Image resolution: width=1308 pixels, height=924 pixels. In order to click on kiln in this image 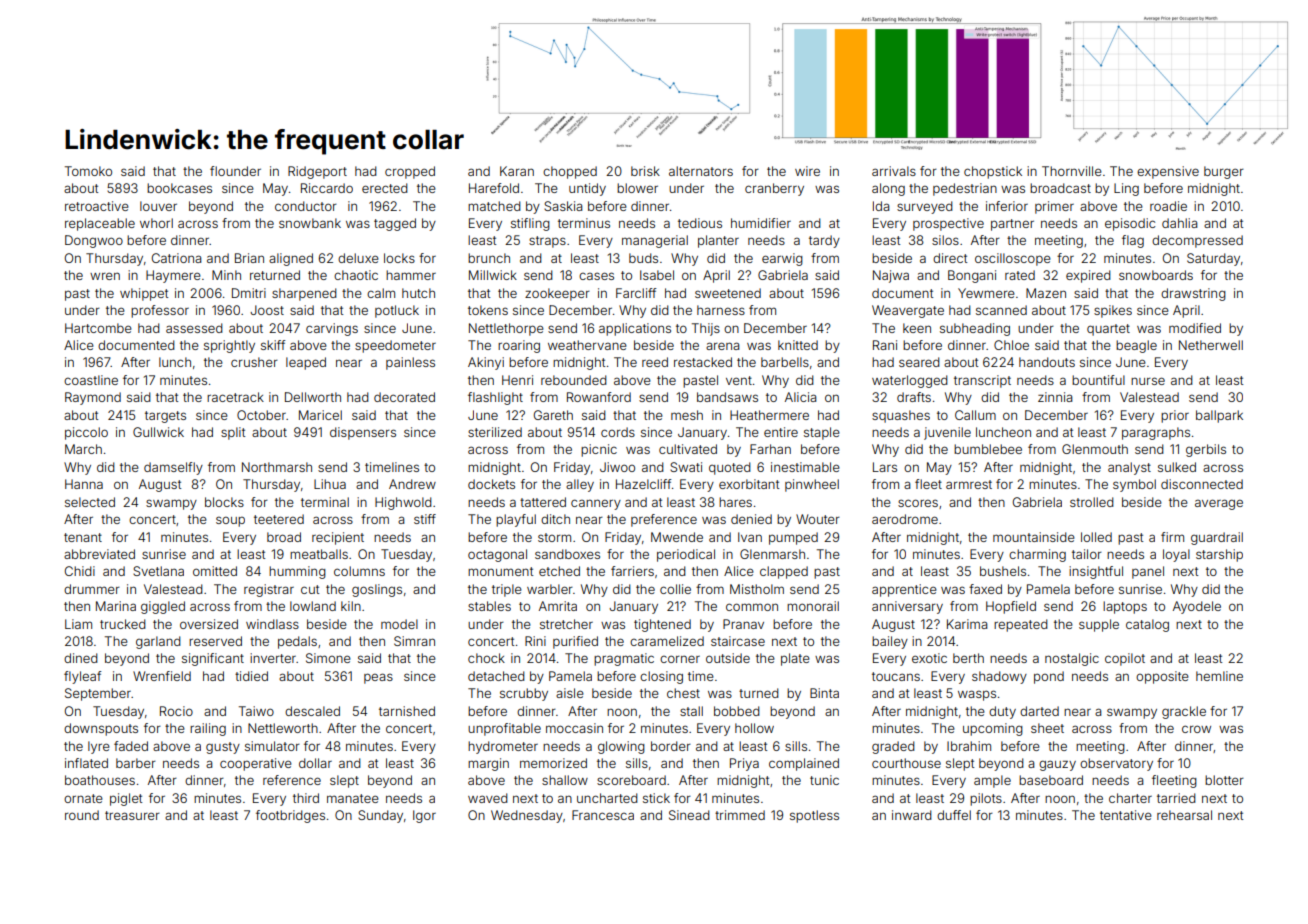, I will do `click(351, 606)`.
